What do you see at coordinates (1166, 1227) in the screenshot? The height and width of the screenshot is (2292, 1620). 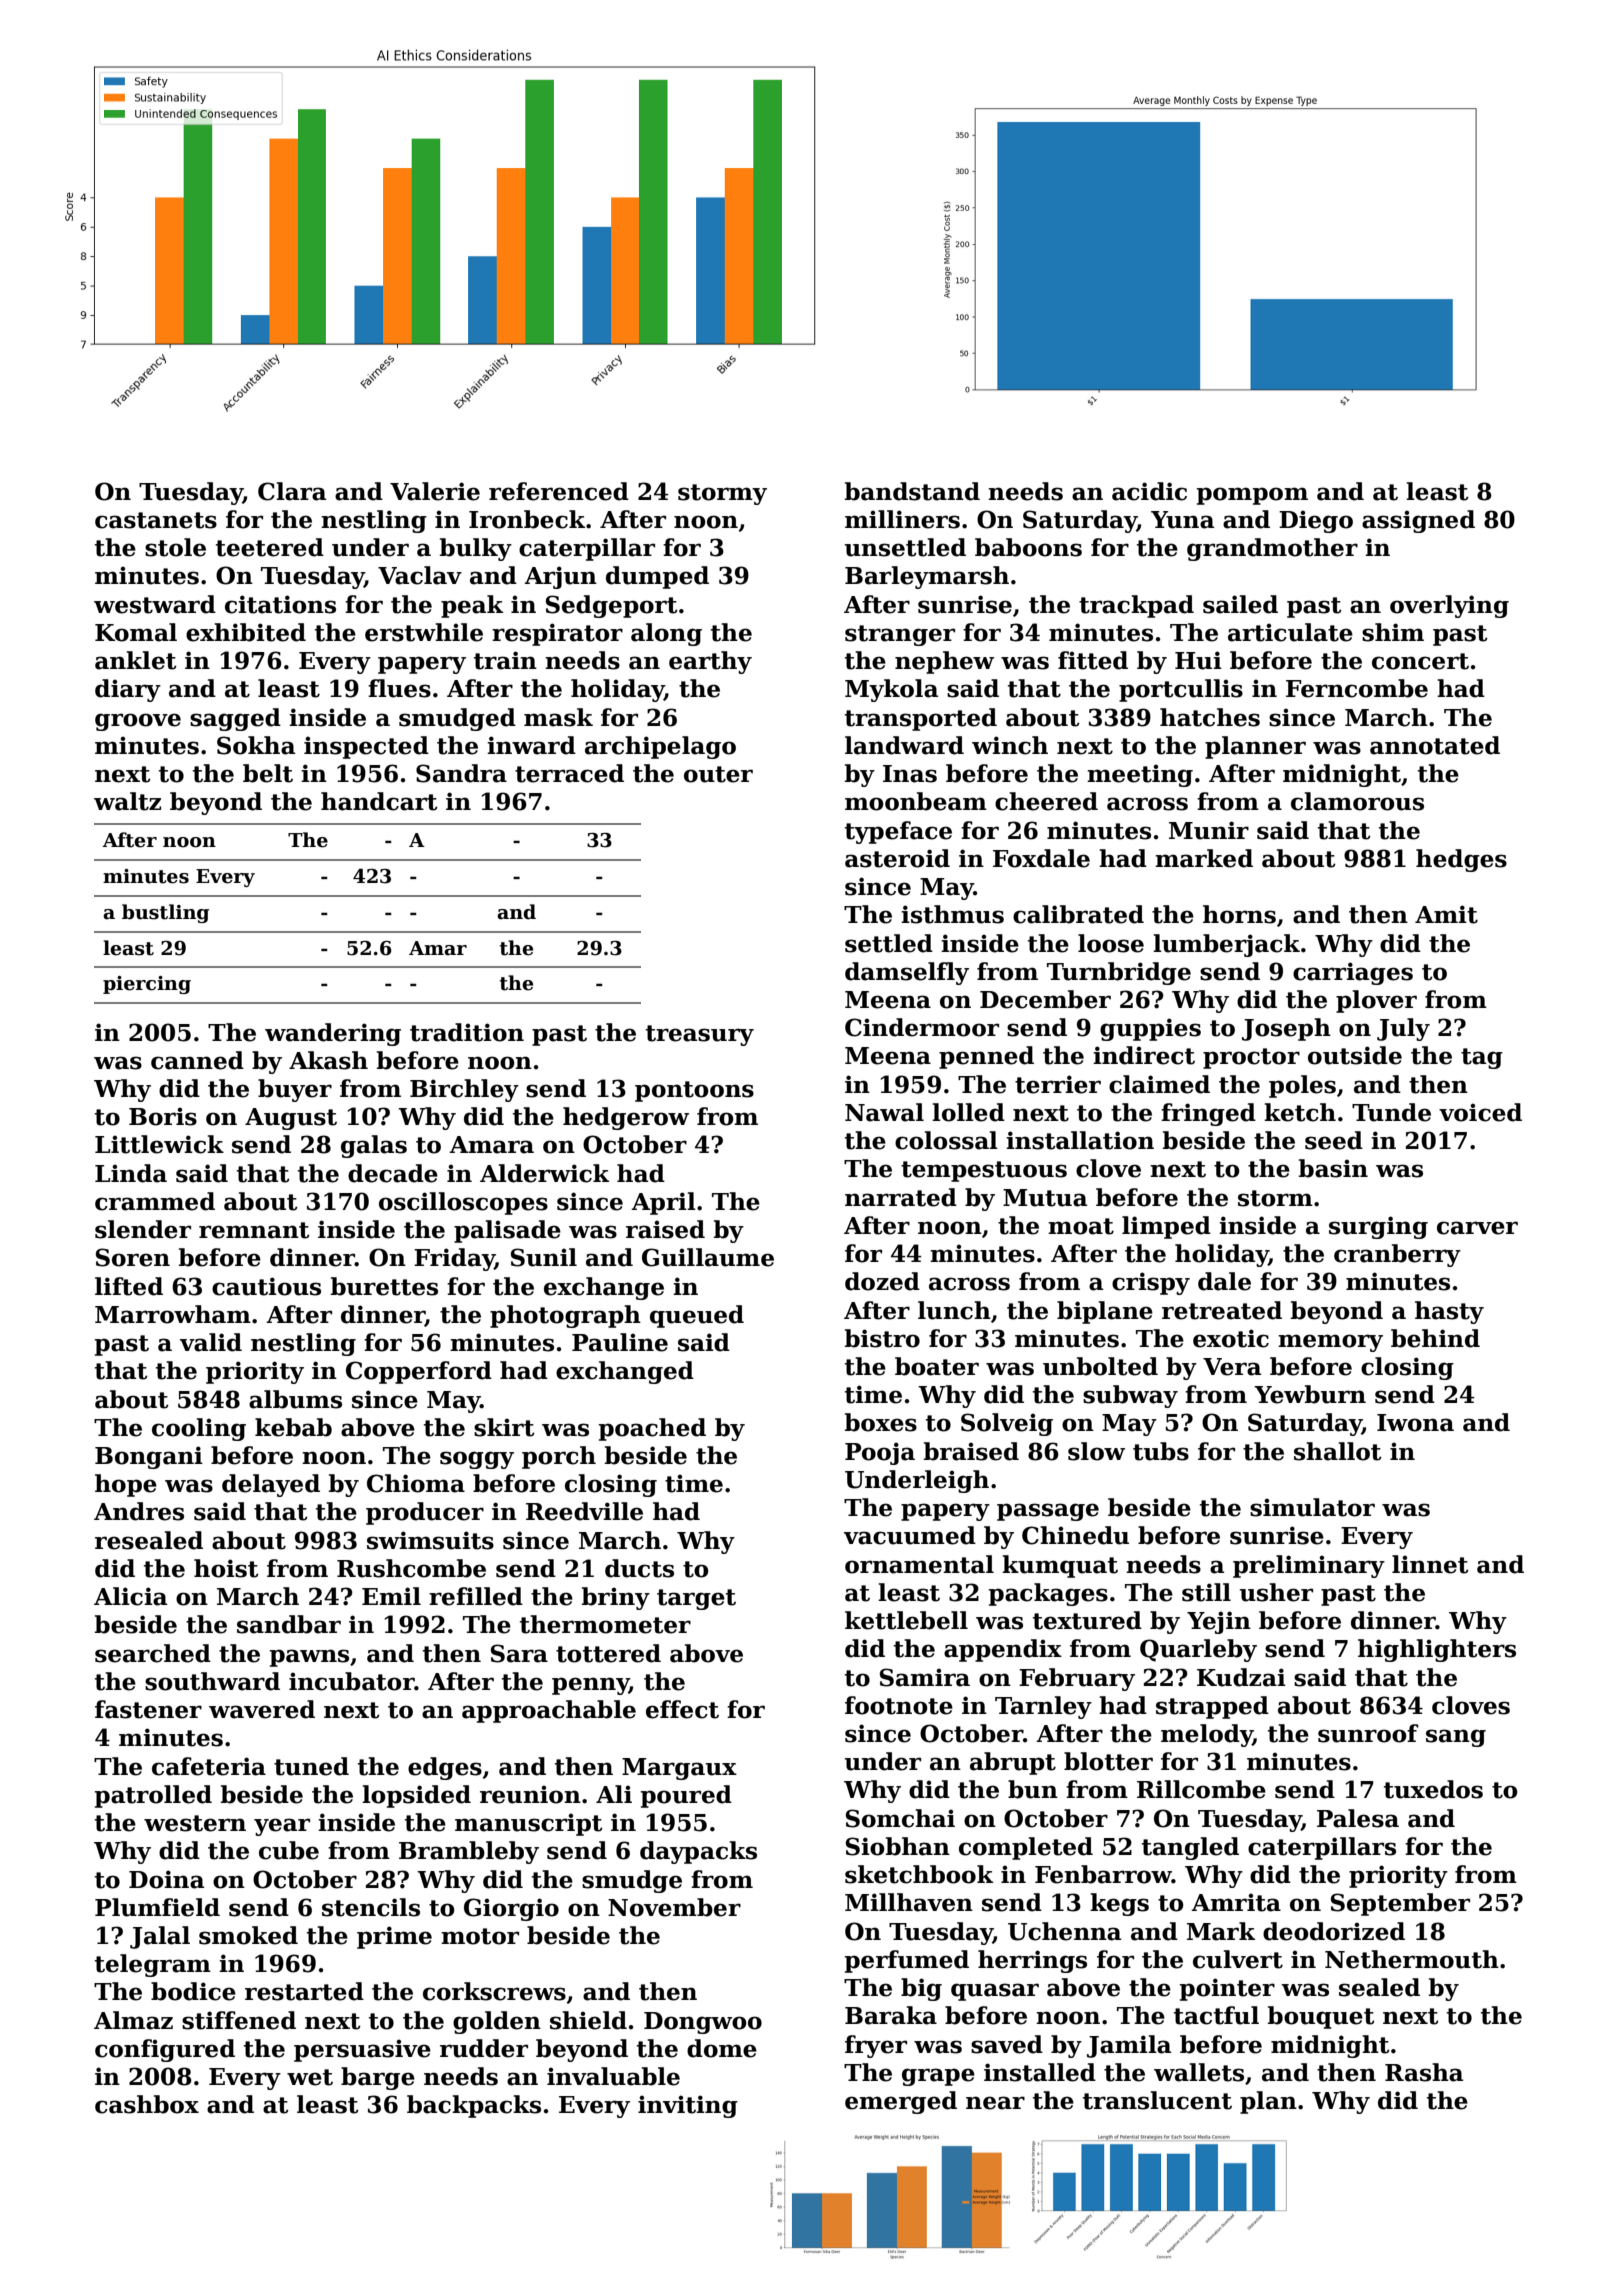 I see `limped` at bounding box center [1166, 1227].
